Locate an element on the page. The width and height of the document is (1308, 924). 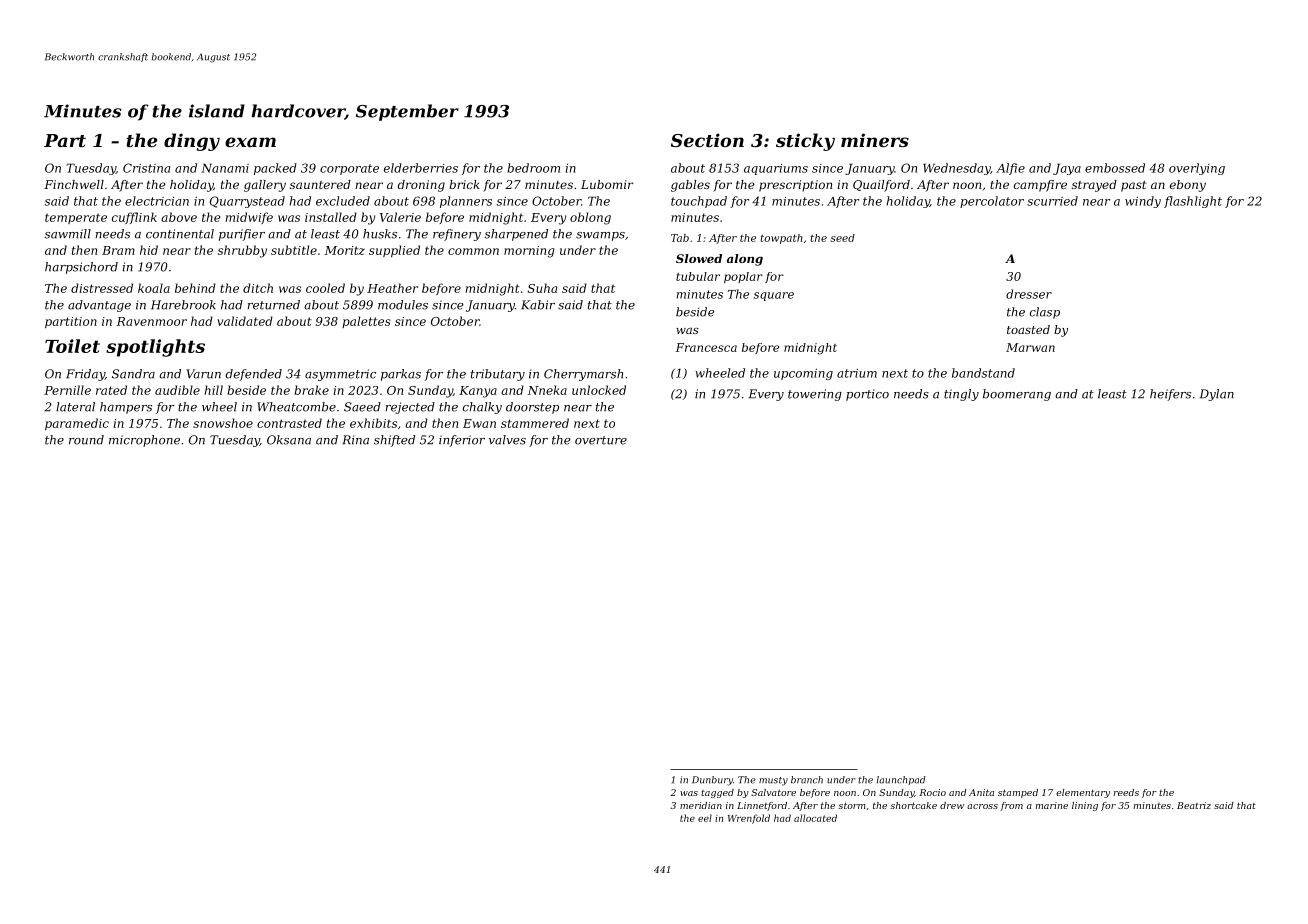
overture is located at coordinates (601, 440).
